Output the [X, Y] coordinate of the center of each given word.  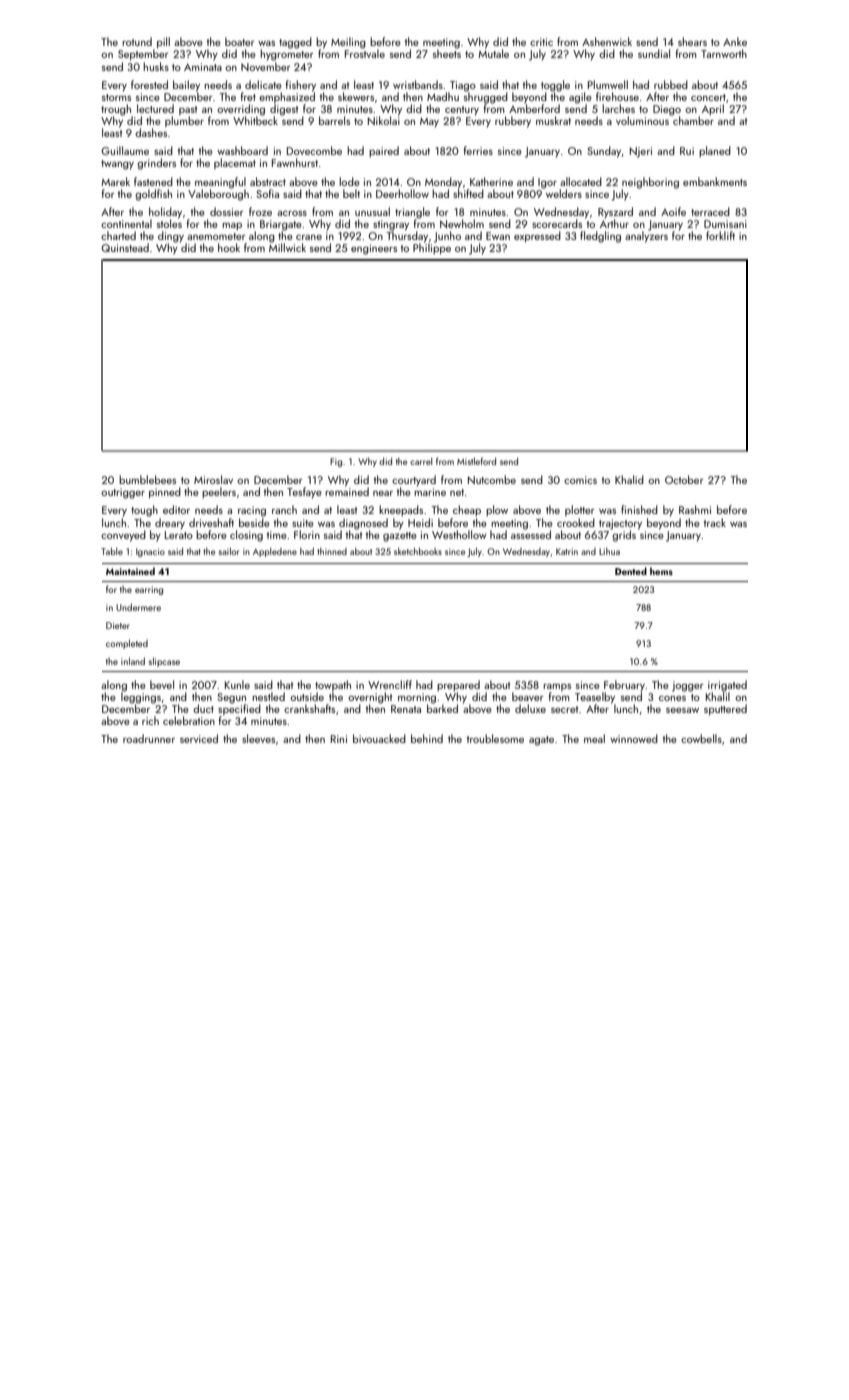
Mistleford [476, 461]
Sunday [604, 152]
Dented [631, 571]
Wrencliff [390, 684]
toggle [555, 86]
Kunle [237, 684]
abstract [268, 181]
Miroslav [213, 479]
